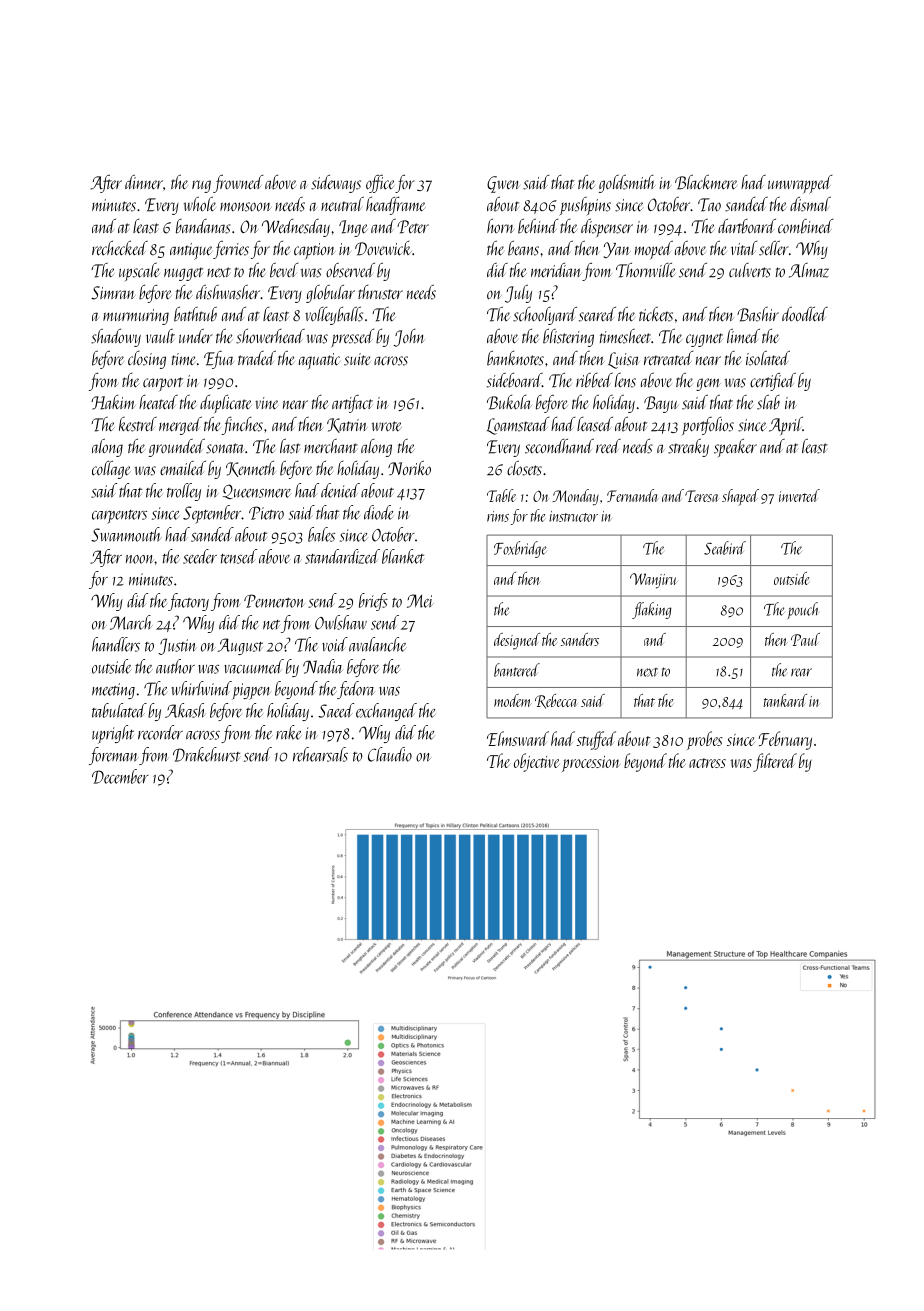  Describe the element at coordinates (113, 293) in the page. I see `Simran` at that location.
